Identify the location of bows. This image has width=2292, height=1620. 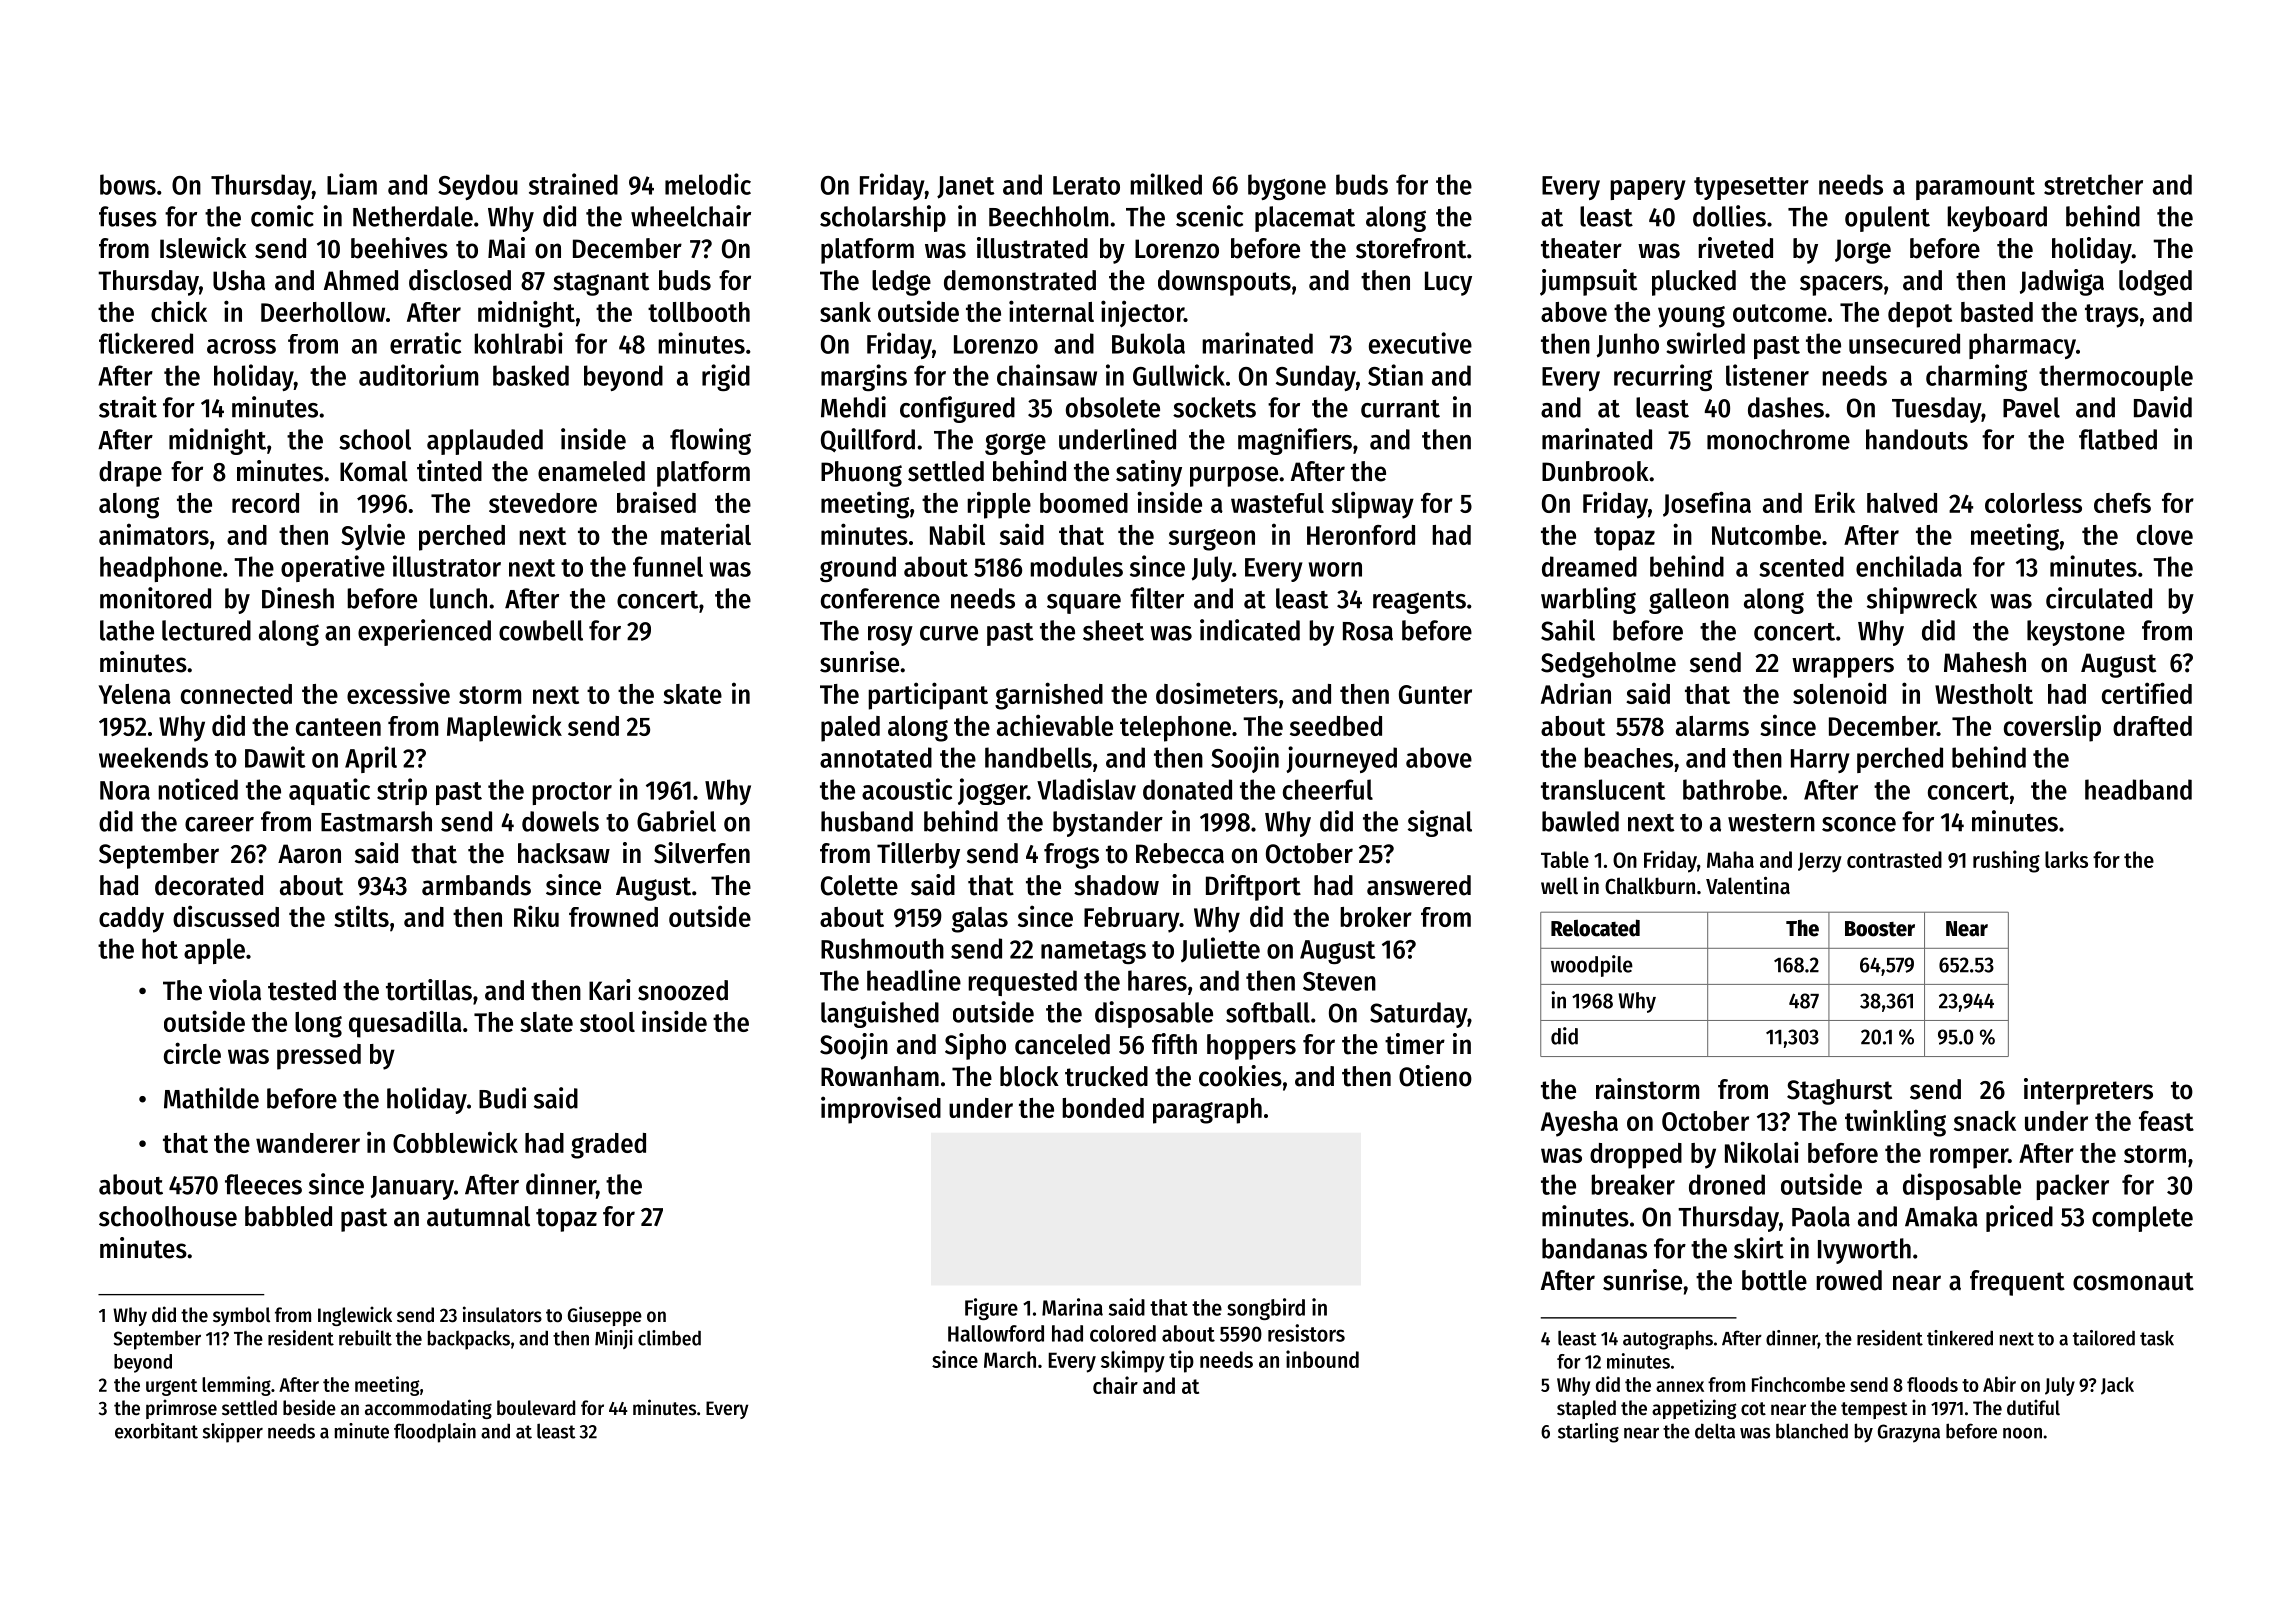
(128, 184).
